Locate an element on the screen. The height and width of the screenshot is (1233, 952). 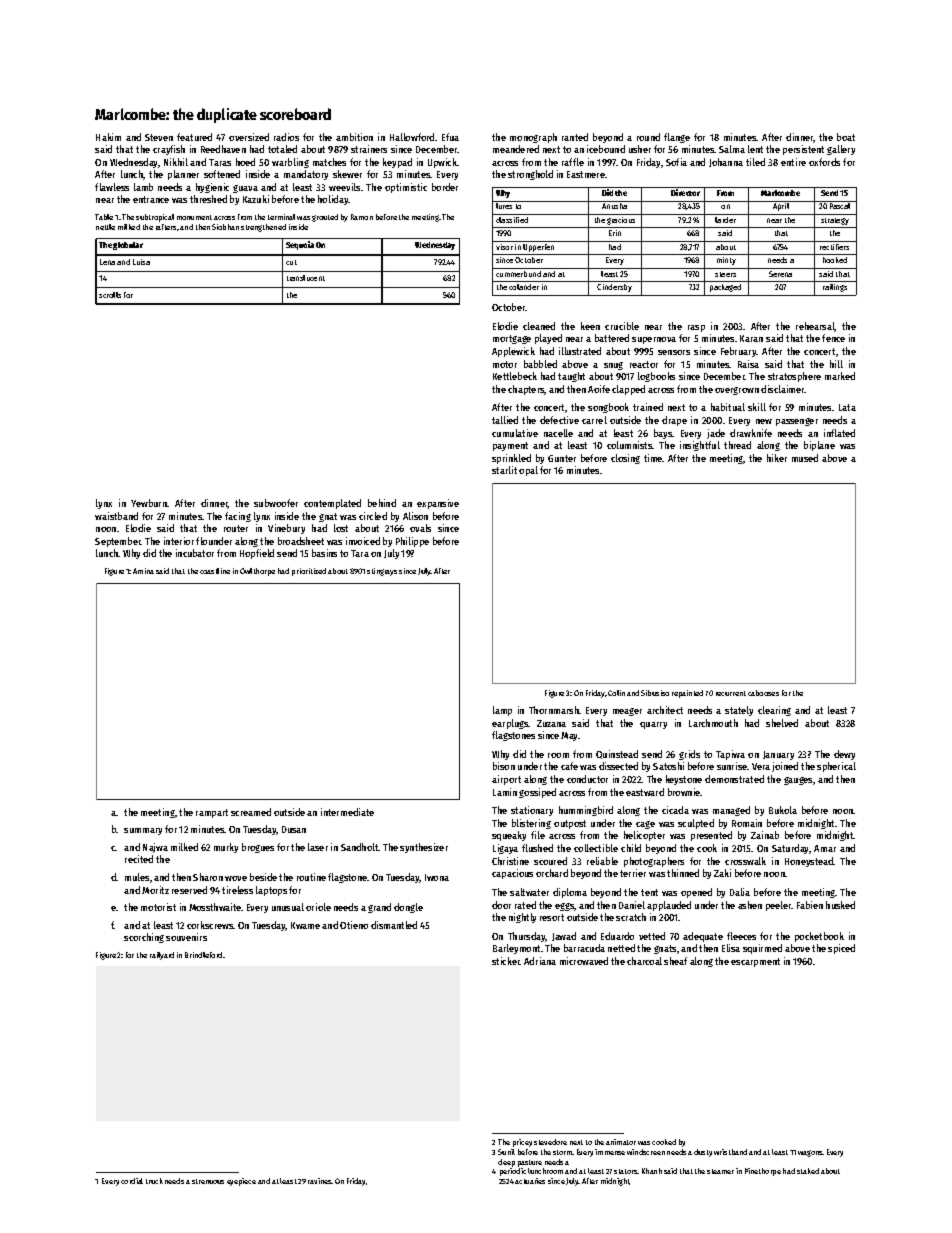
Sunil is located at coordinates (506, 1152).
